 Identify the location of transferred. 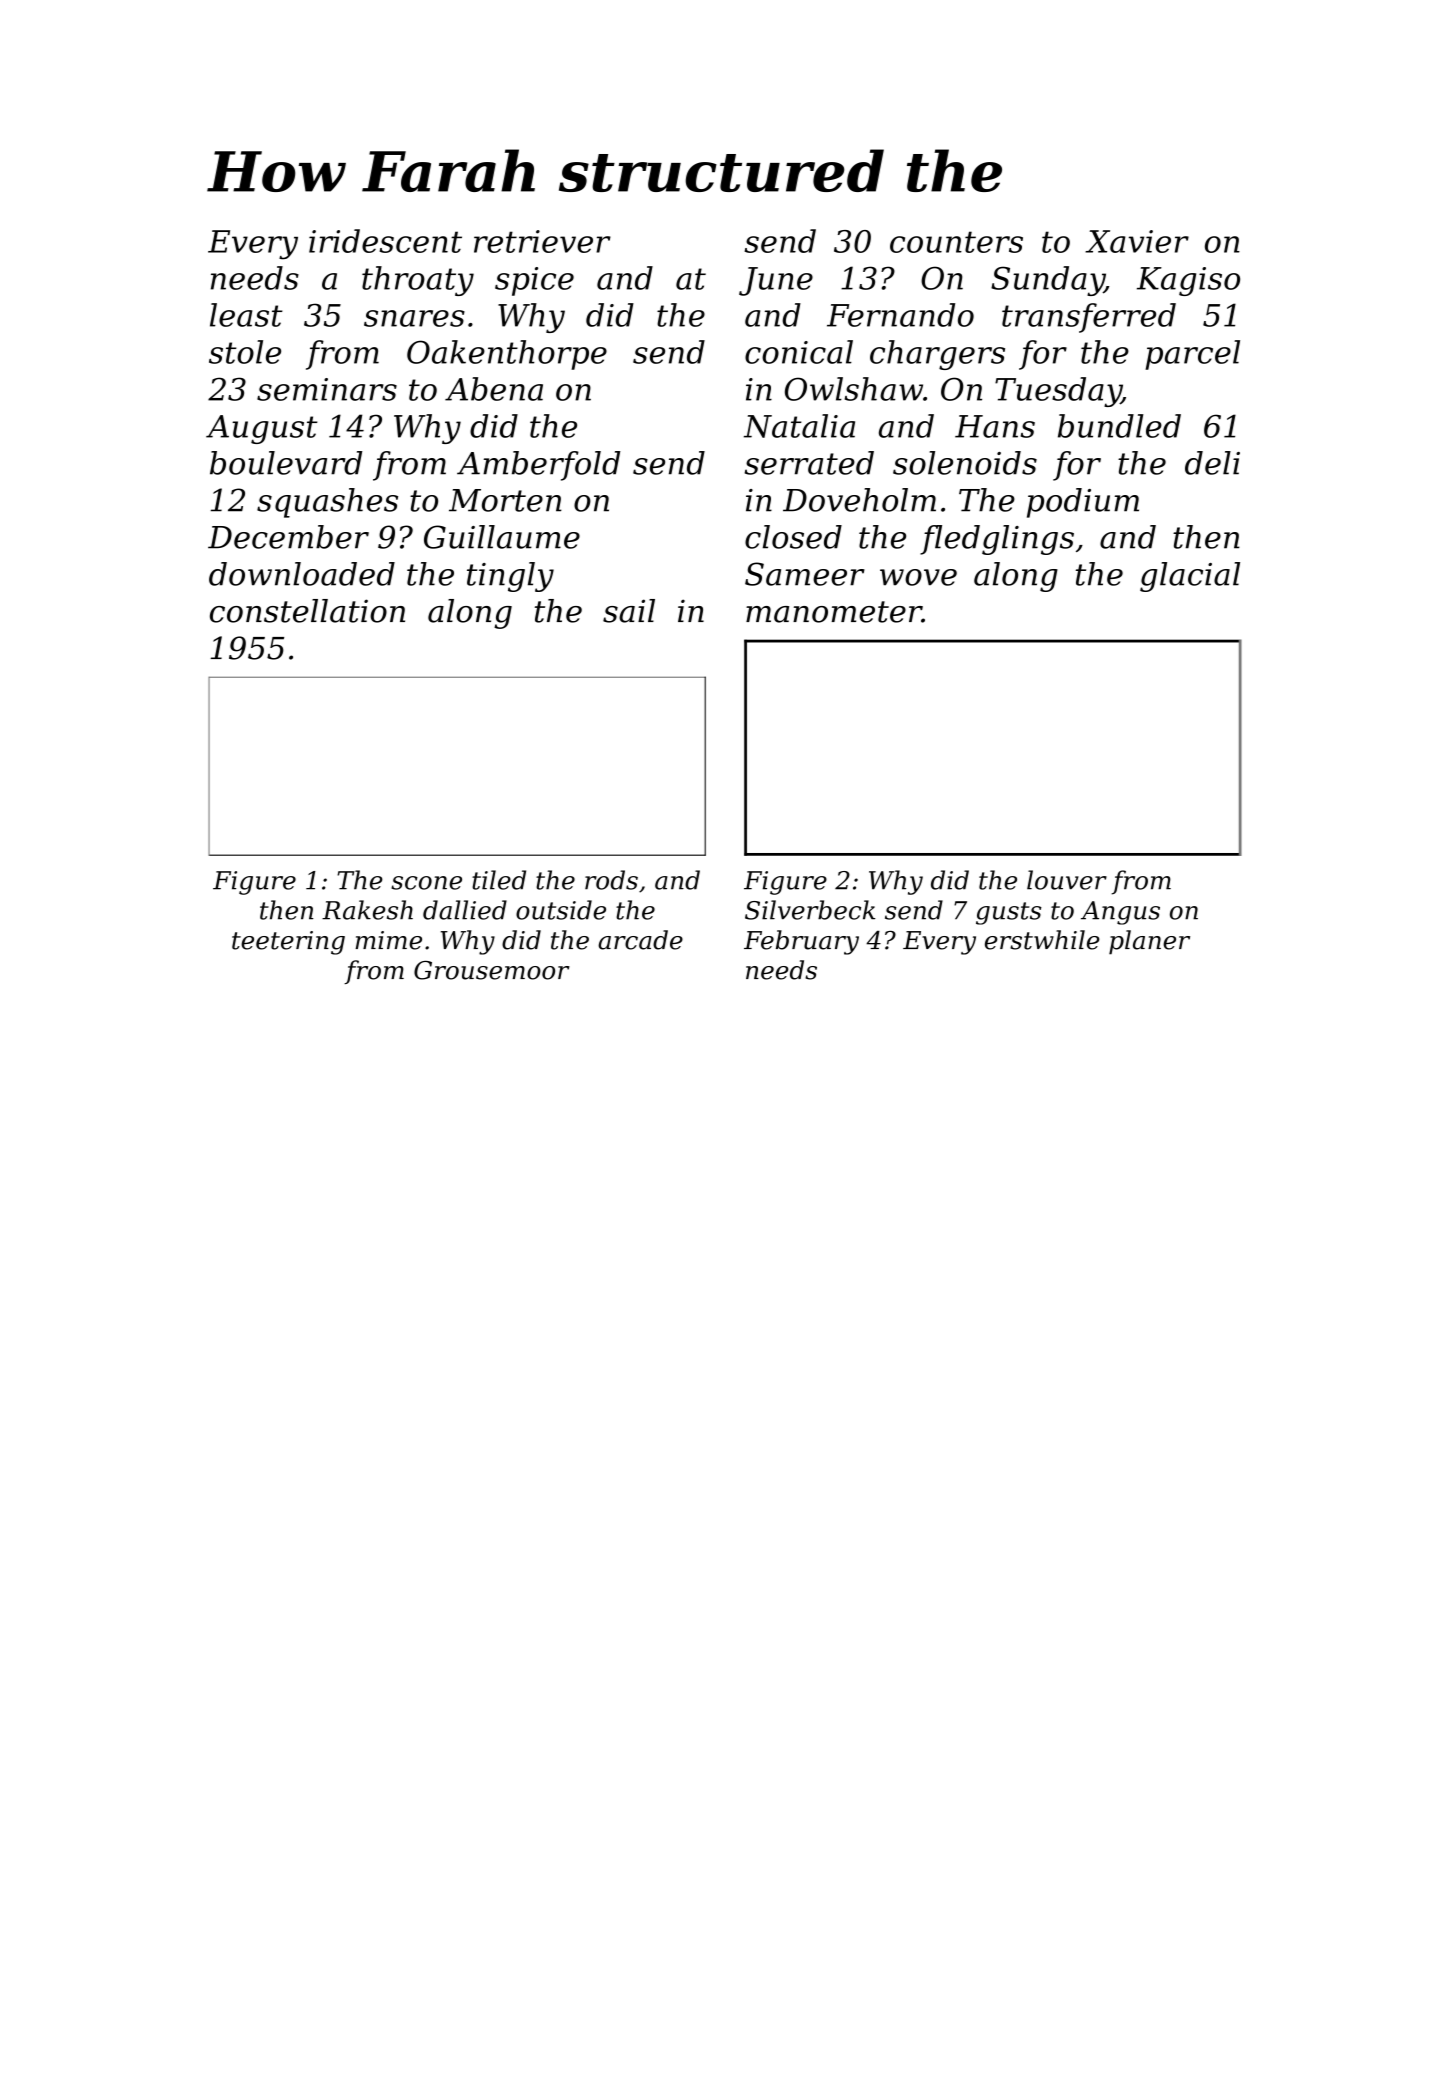
(1089, 318).
